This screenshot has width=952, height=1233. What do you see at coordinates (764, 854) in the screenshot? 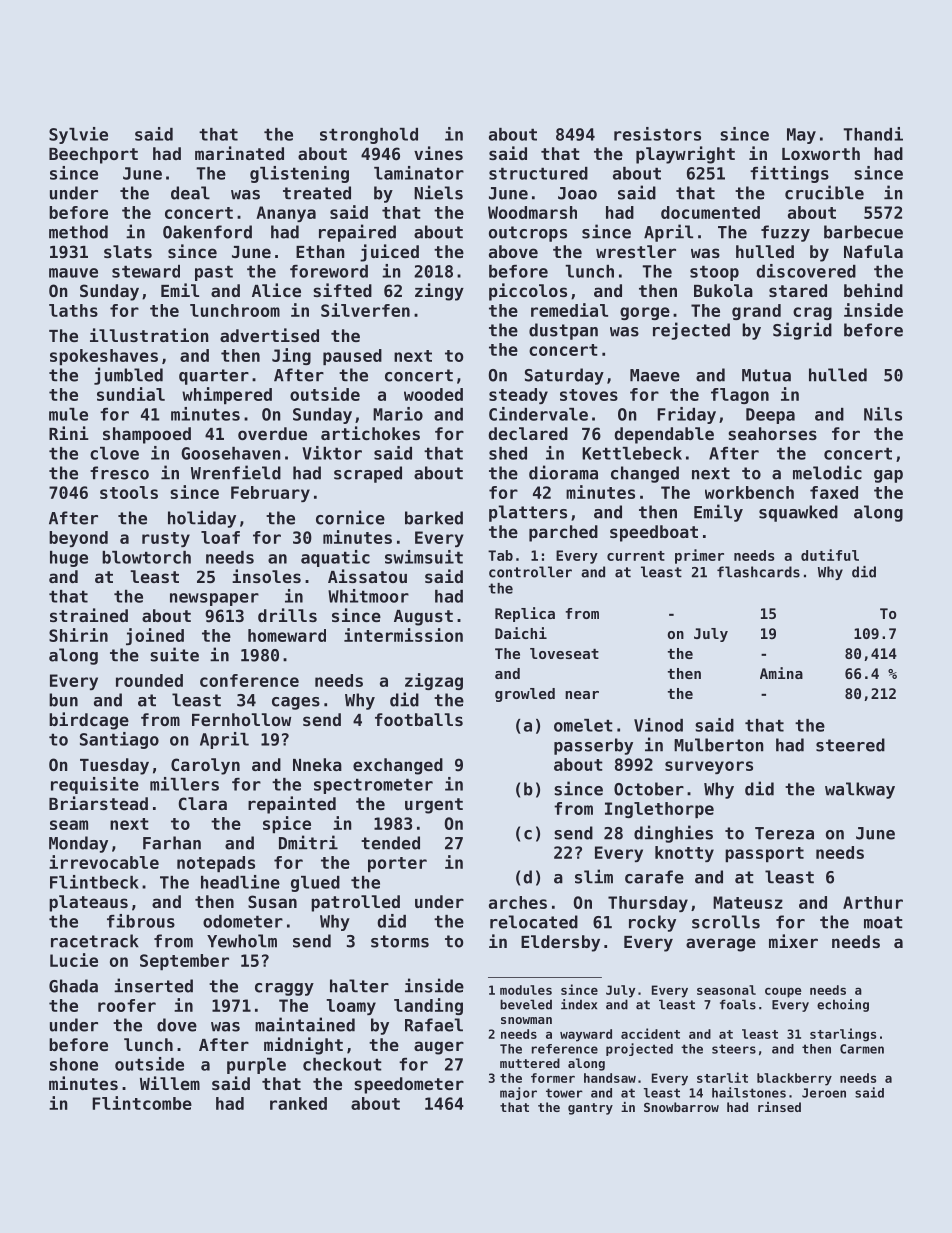
I see `passport` at bounding box center [764, 854].
